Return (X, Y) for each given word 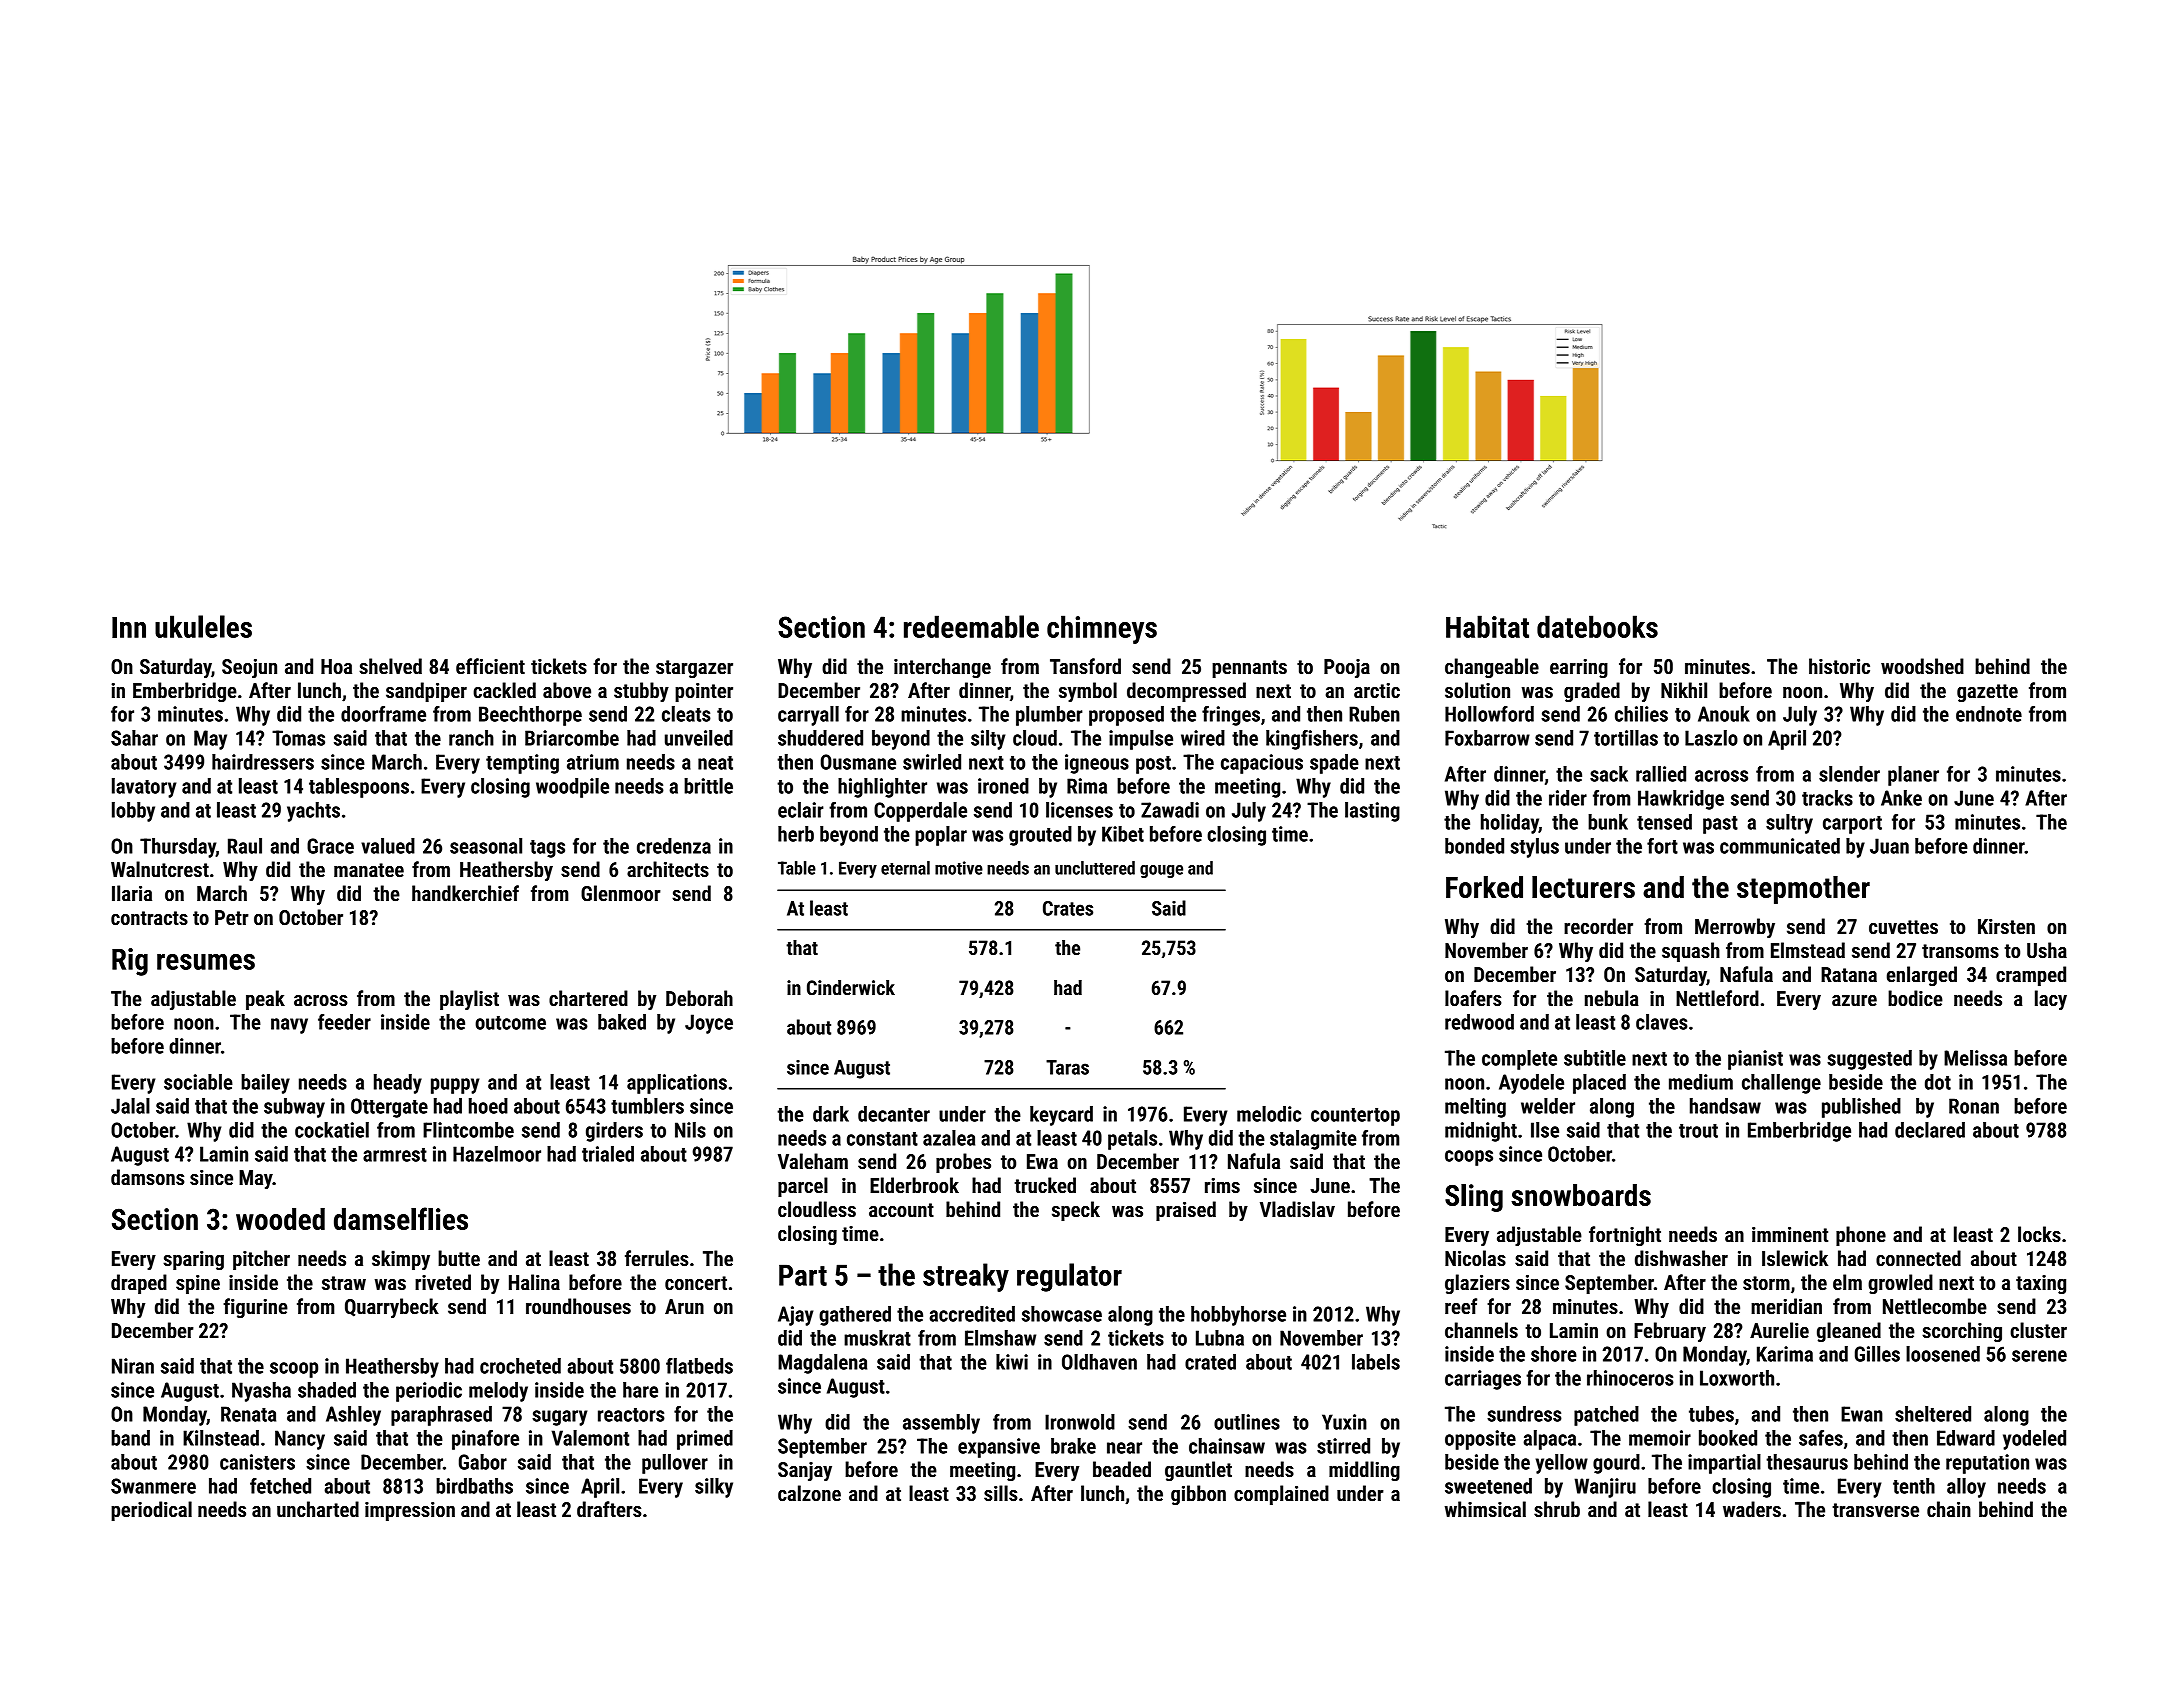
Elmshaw (1000, 1338)
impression (410, 1511)
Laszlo (1711, 738)
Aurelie (1779, 1330)
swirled (932, 762)
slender (1849, 774)
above (567, 690)
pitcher (261, 1260)
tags (547, 849)
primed (705, 1440)
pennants (1249, 669)
